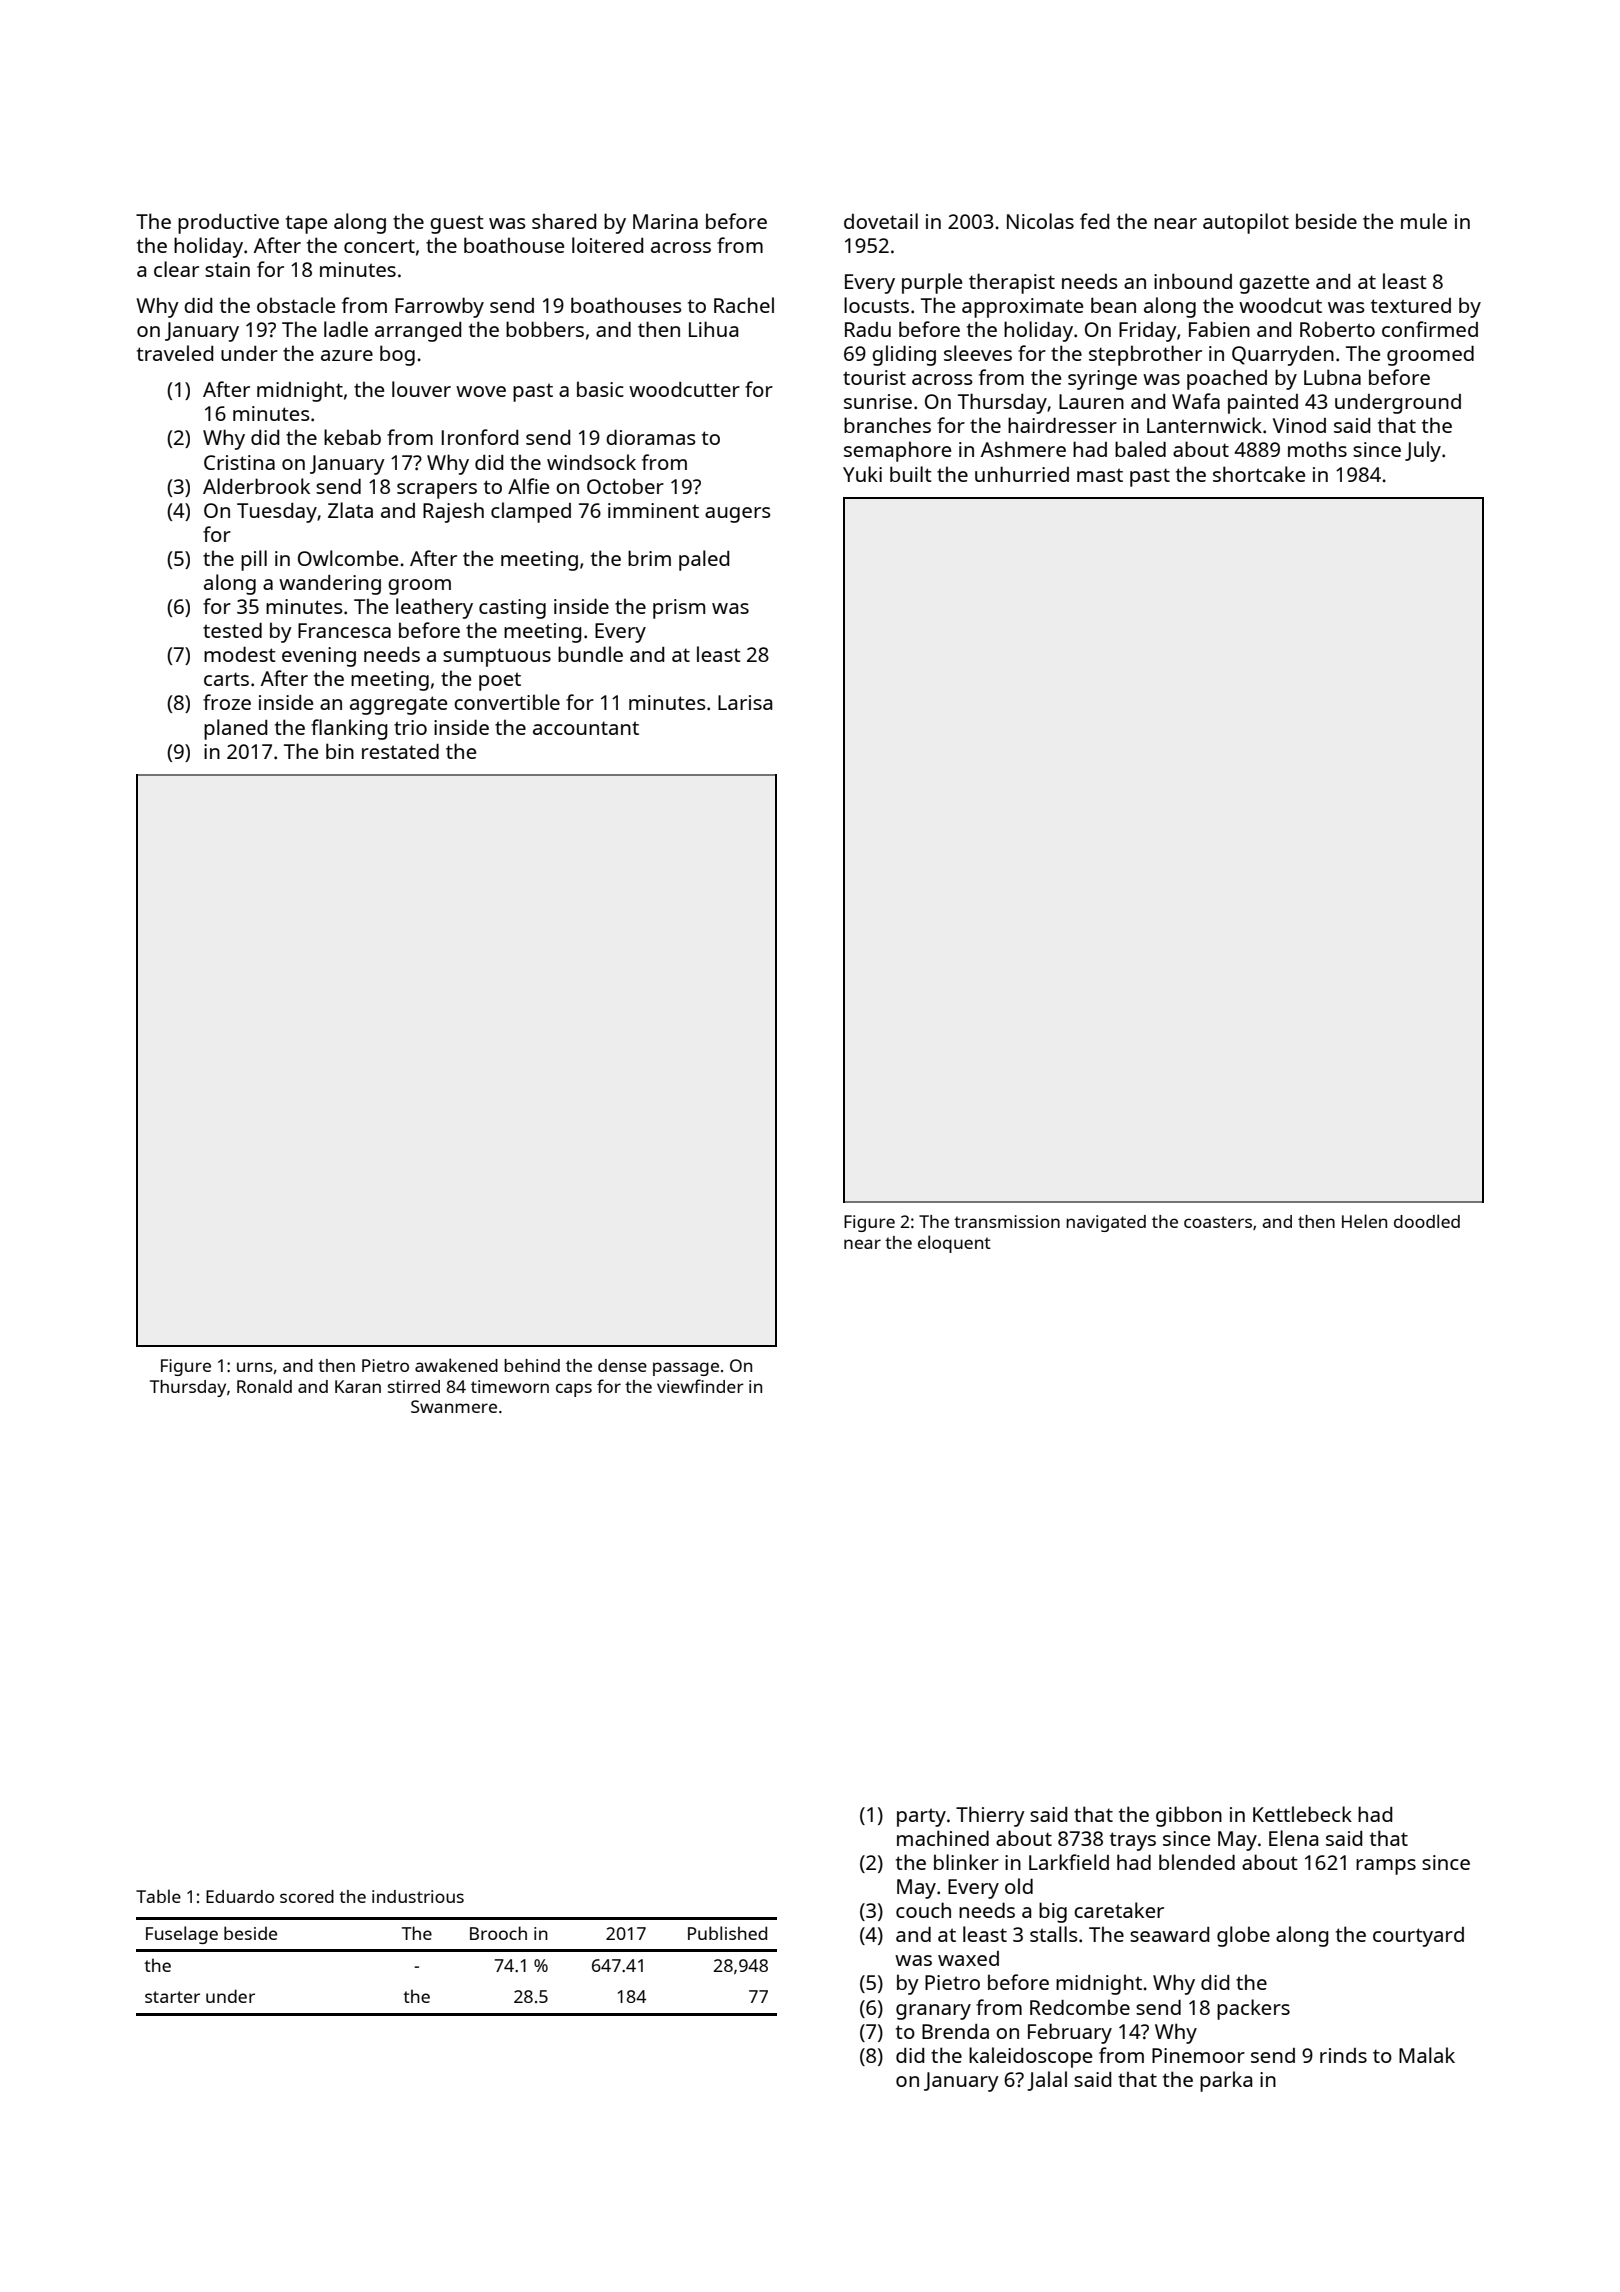 The width and height of the document is (1620, 2292). What do you see at coordinates (745, 702) in the document?
I see `Larisa` at bounding box center [745, 702].
